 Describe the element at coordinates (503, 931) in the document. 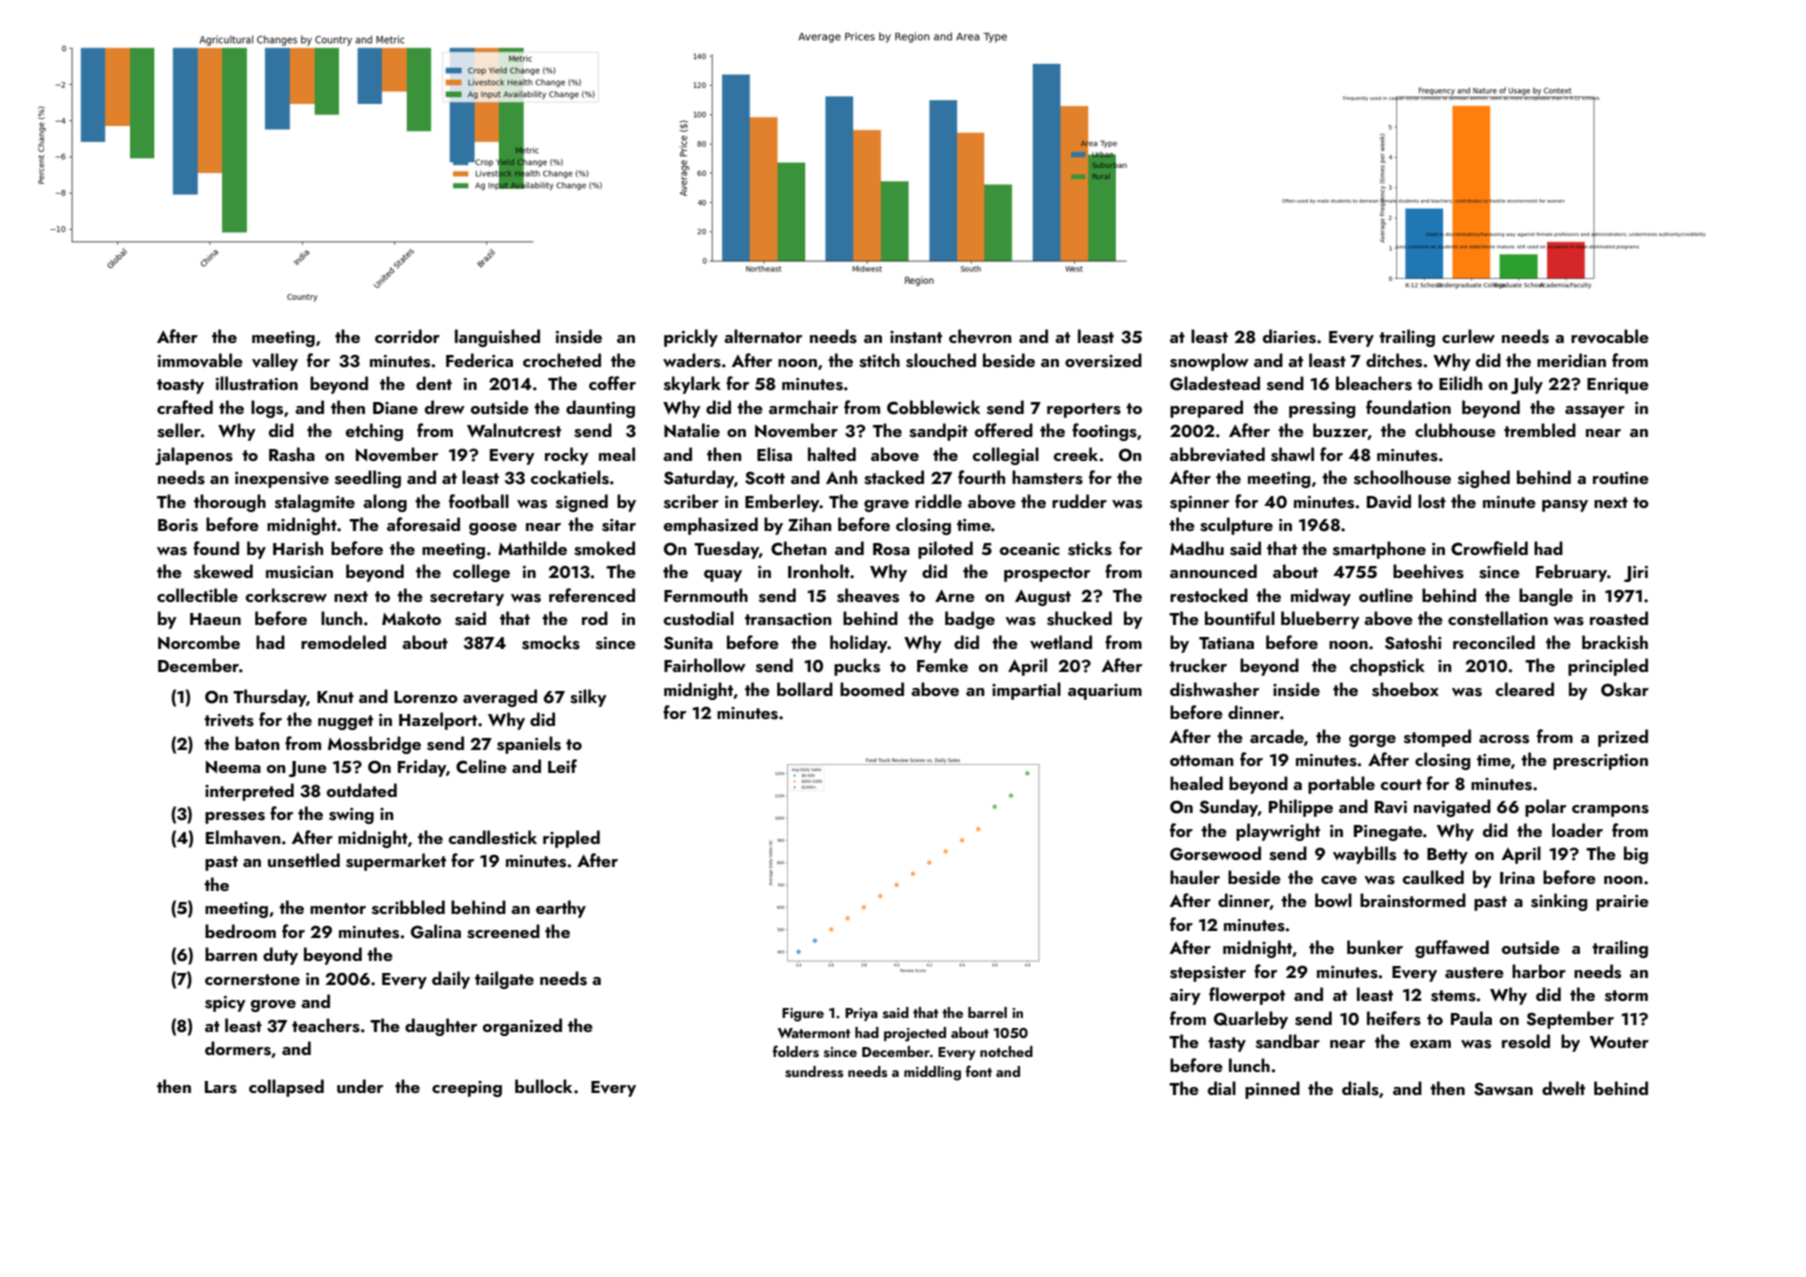

I see `screened` at that location.
